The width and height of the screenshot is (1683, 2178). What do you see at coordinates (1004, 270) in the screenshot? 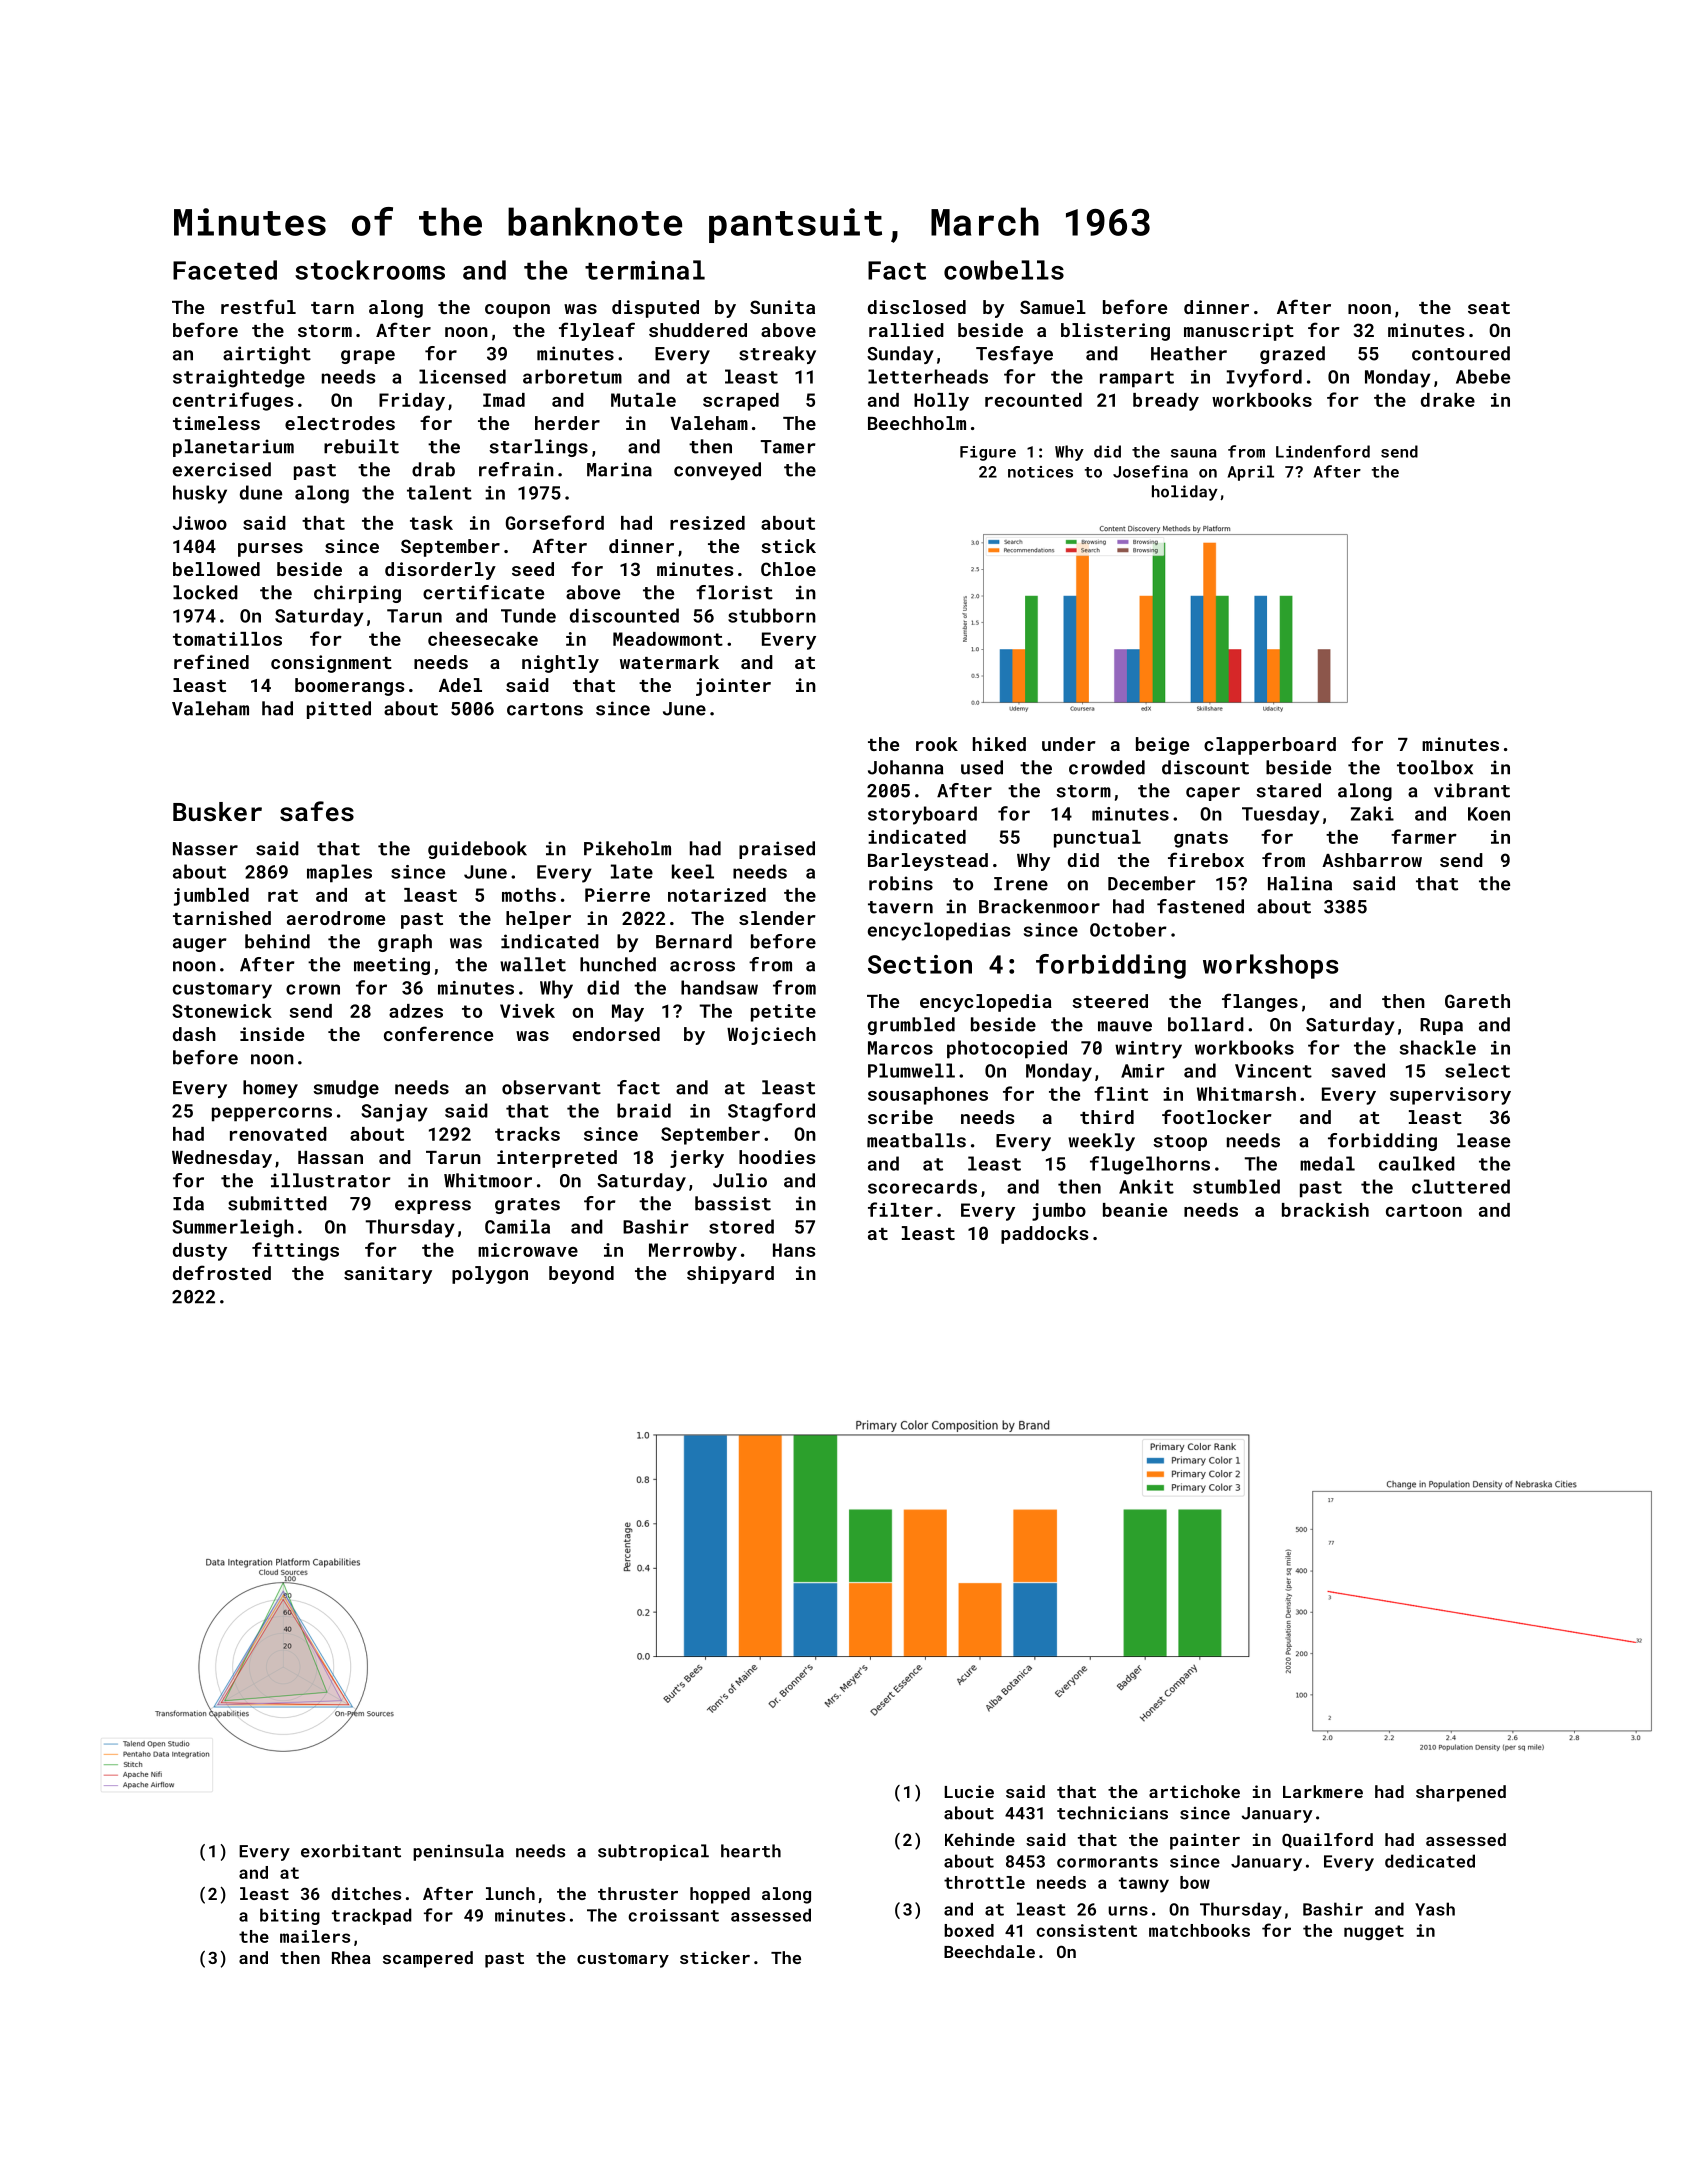
I see `cowbells` at bounding box center [1004, 270].
